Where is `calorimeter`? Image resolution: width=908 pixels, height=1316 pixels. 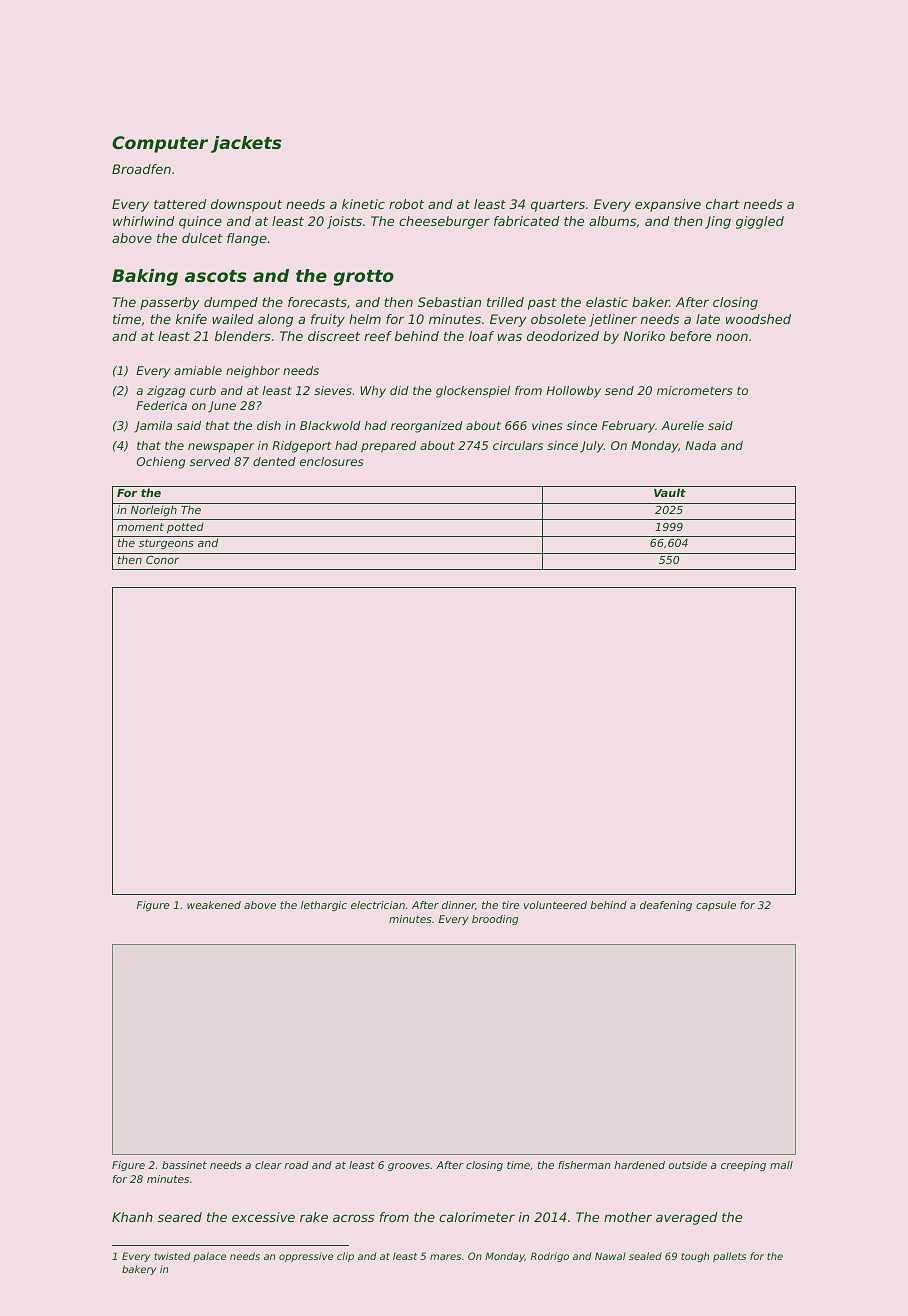
calorimeter is located at coordinates (477, 1217).
